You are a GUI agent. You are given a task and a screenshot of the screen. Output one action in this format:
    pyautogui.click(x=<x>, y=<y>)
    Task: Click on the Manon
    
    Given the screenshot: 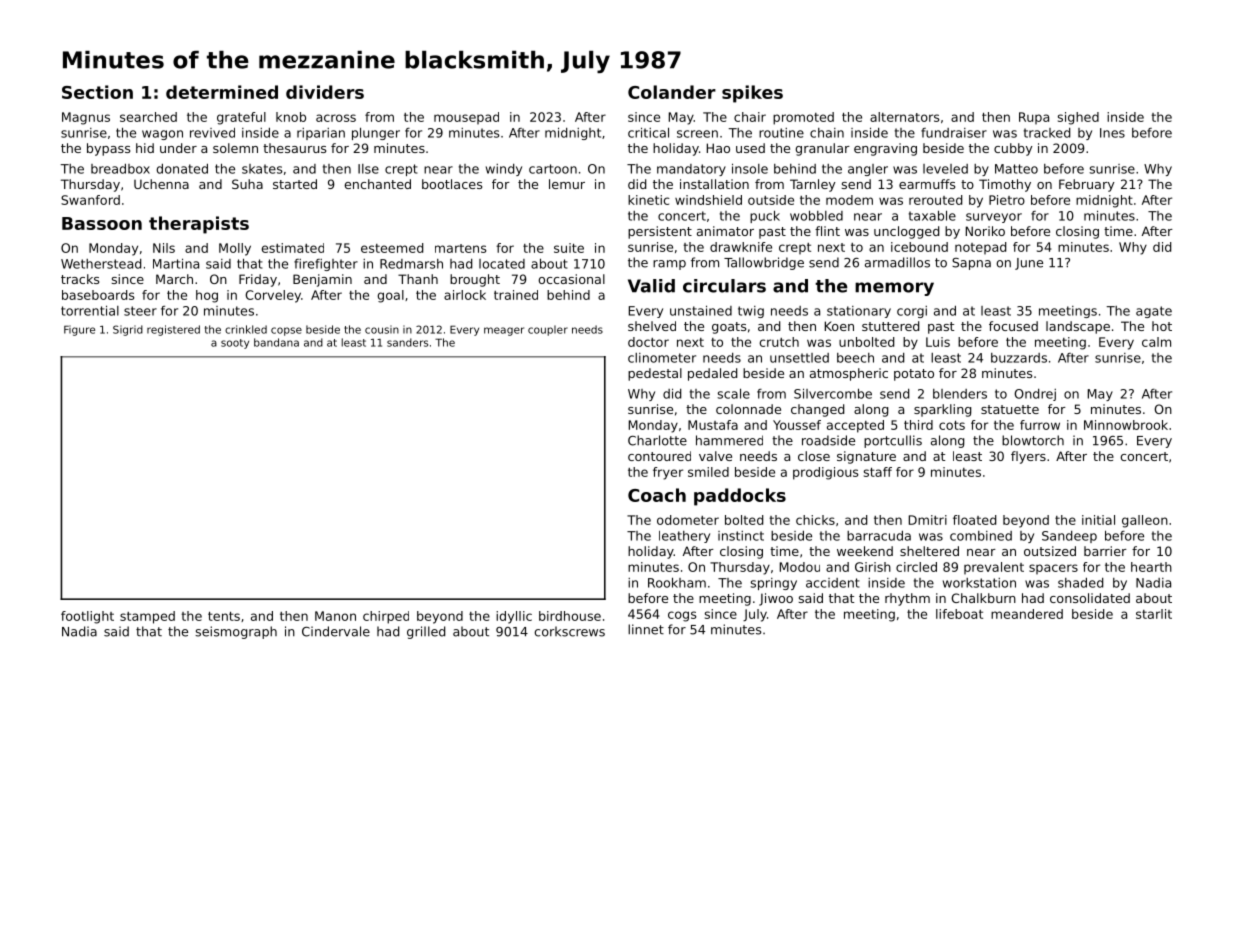 What is the action you would take?
    pyautogui.click(x=335, y=616)
